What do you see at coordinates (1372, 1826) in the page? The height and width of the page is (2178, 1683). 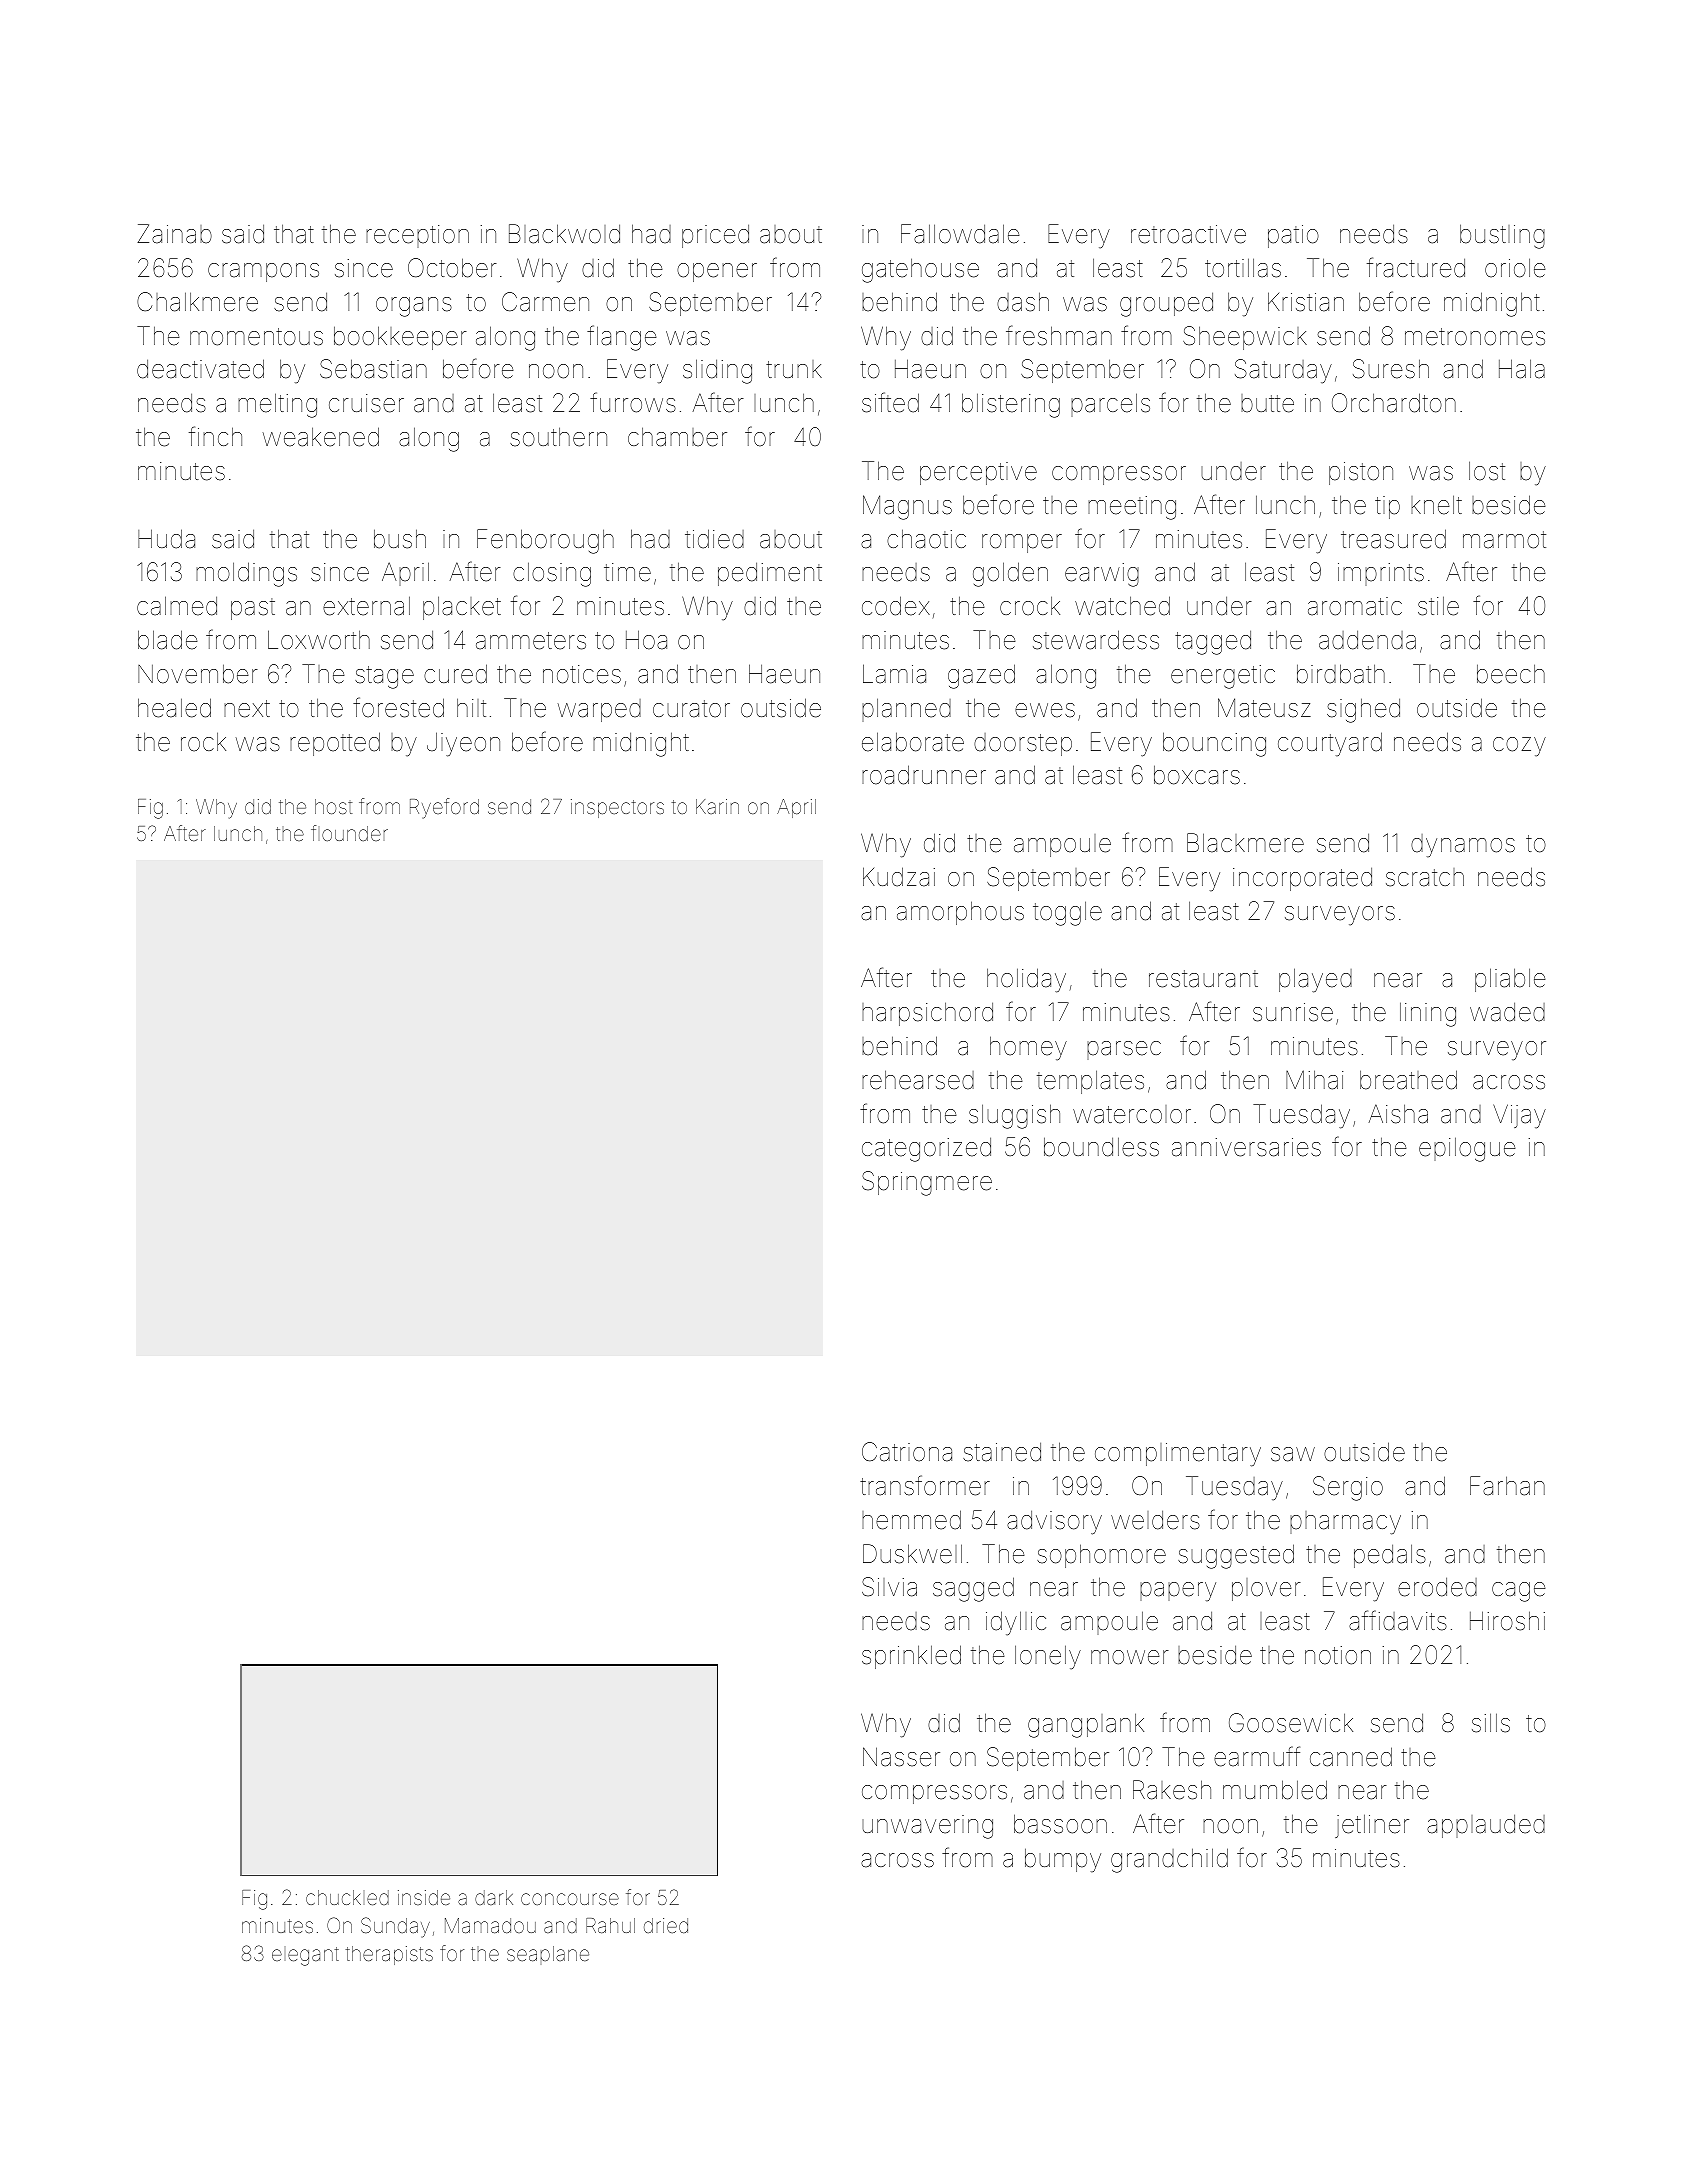 I see `jetliner` at bounding box center [1372, 1826].
